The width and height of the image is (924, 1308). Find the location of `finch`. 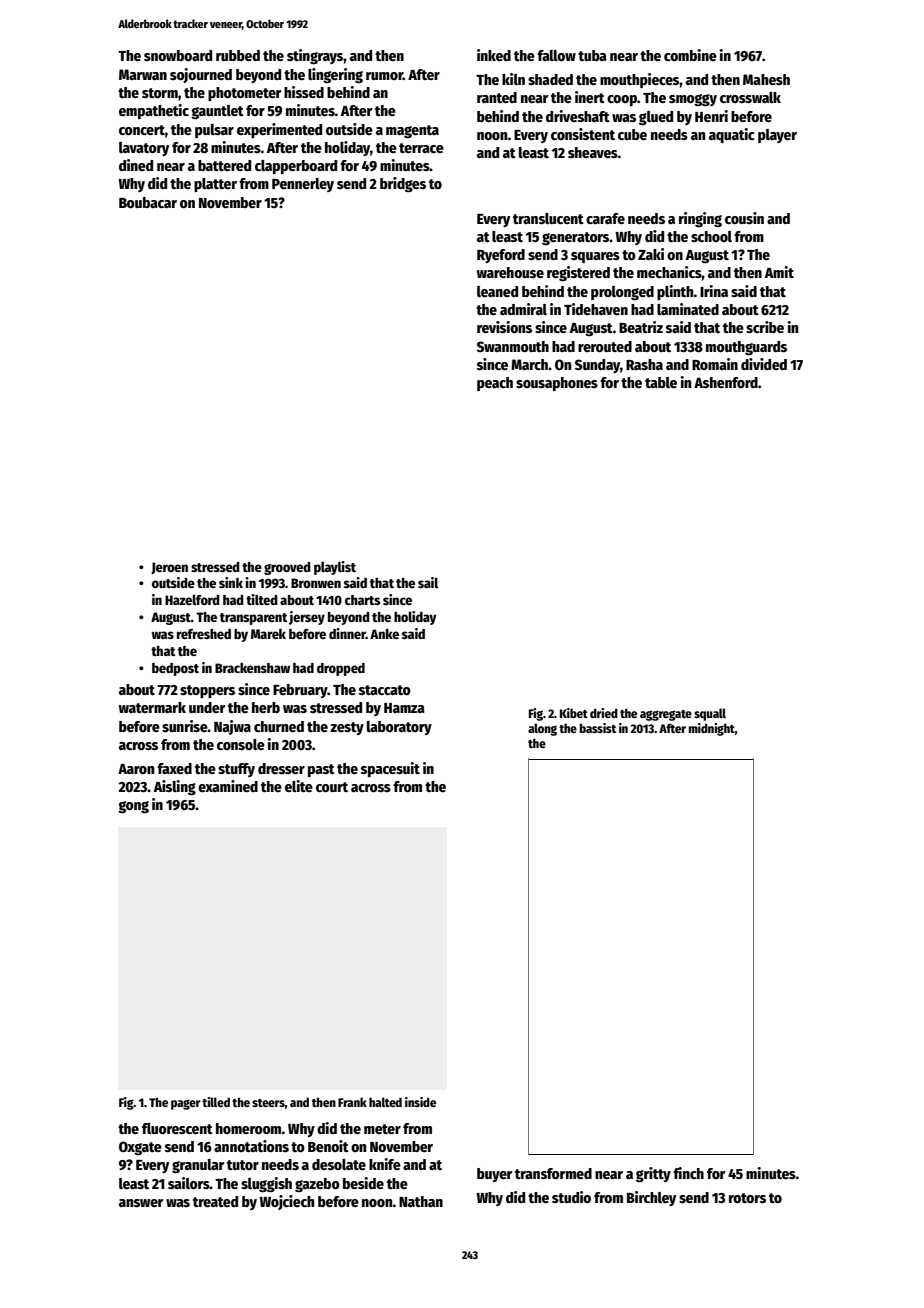

finch is located at coordinates (688, 1173).
